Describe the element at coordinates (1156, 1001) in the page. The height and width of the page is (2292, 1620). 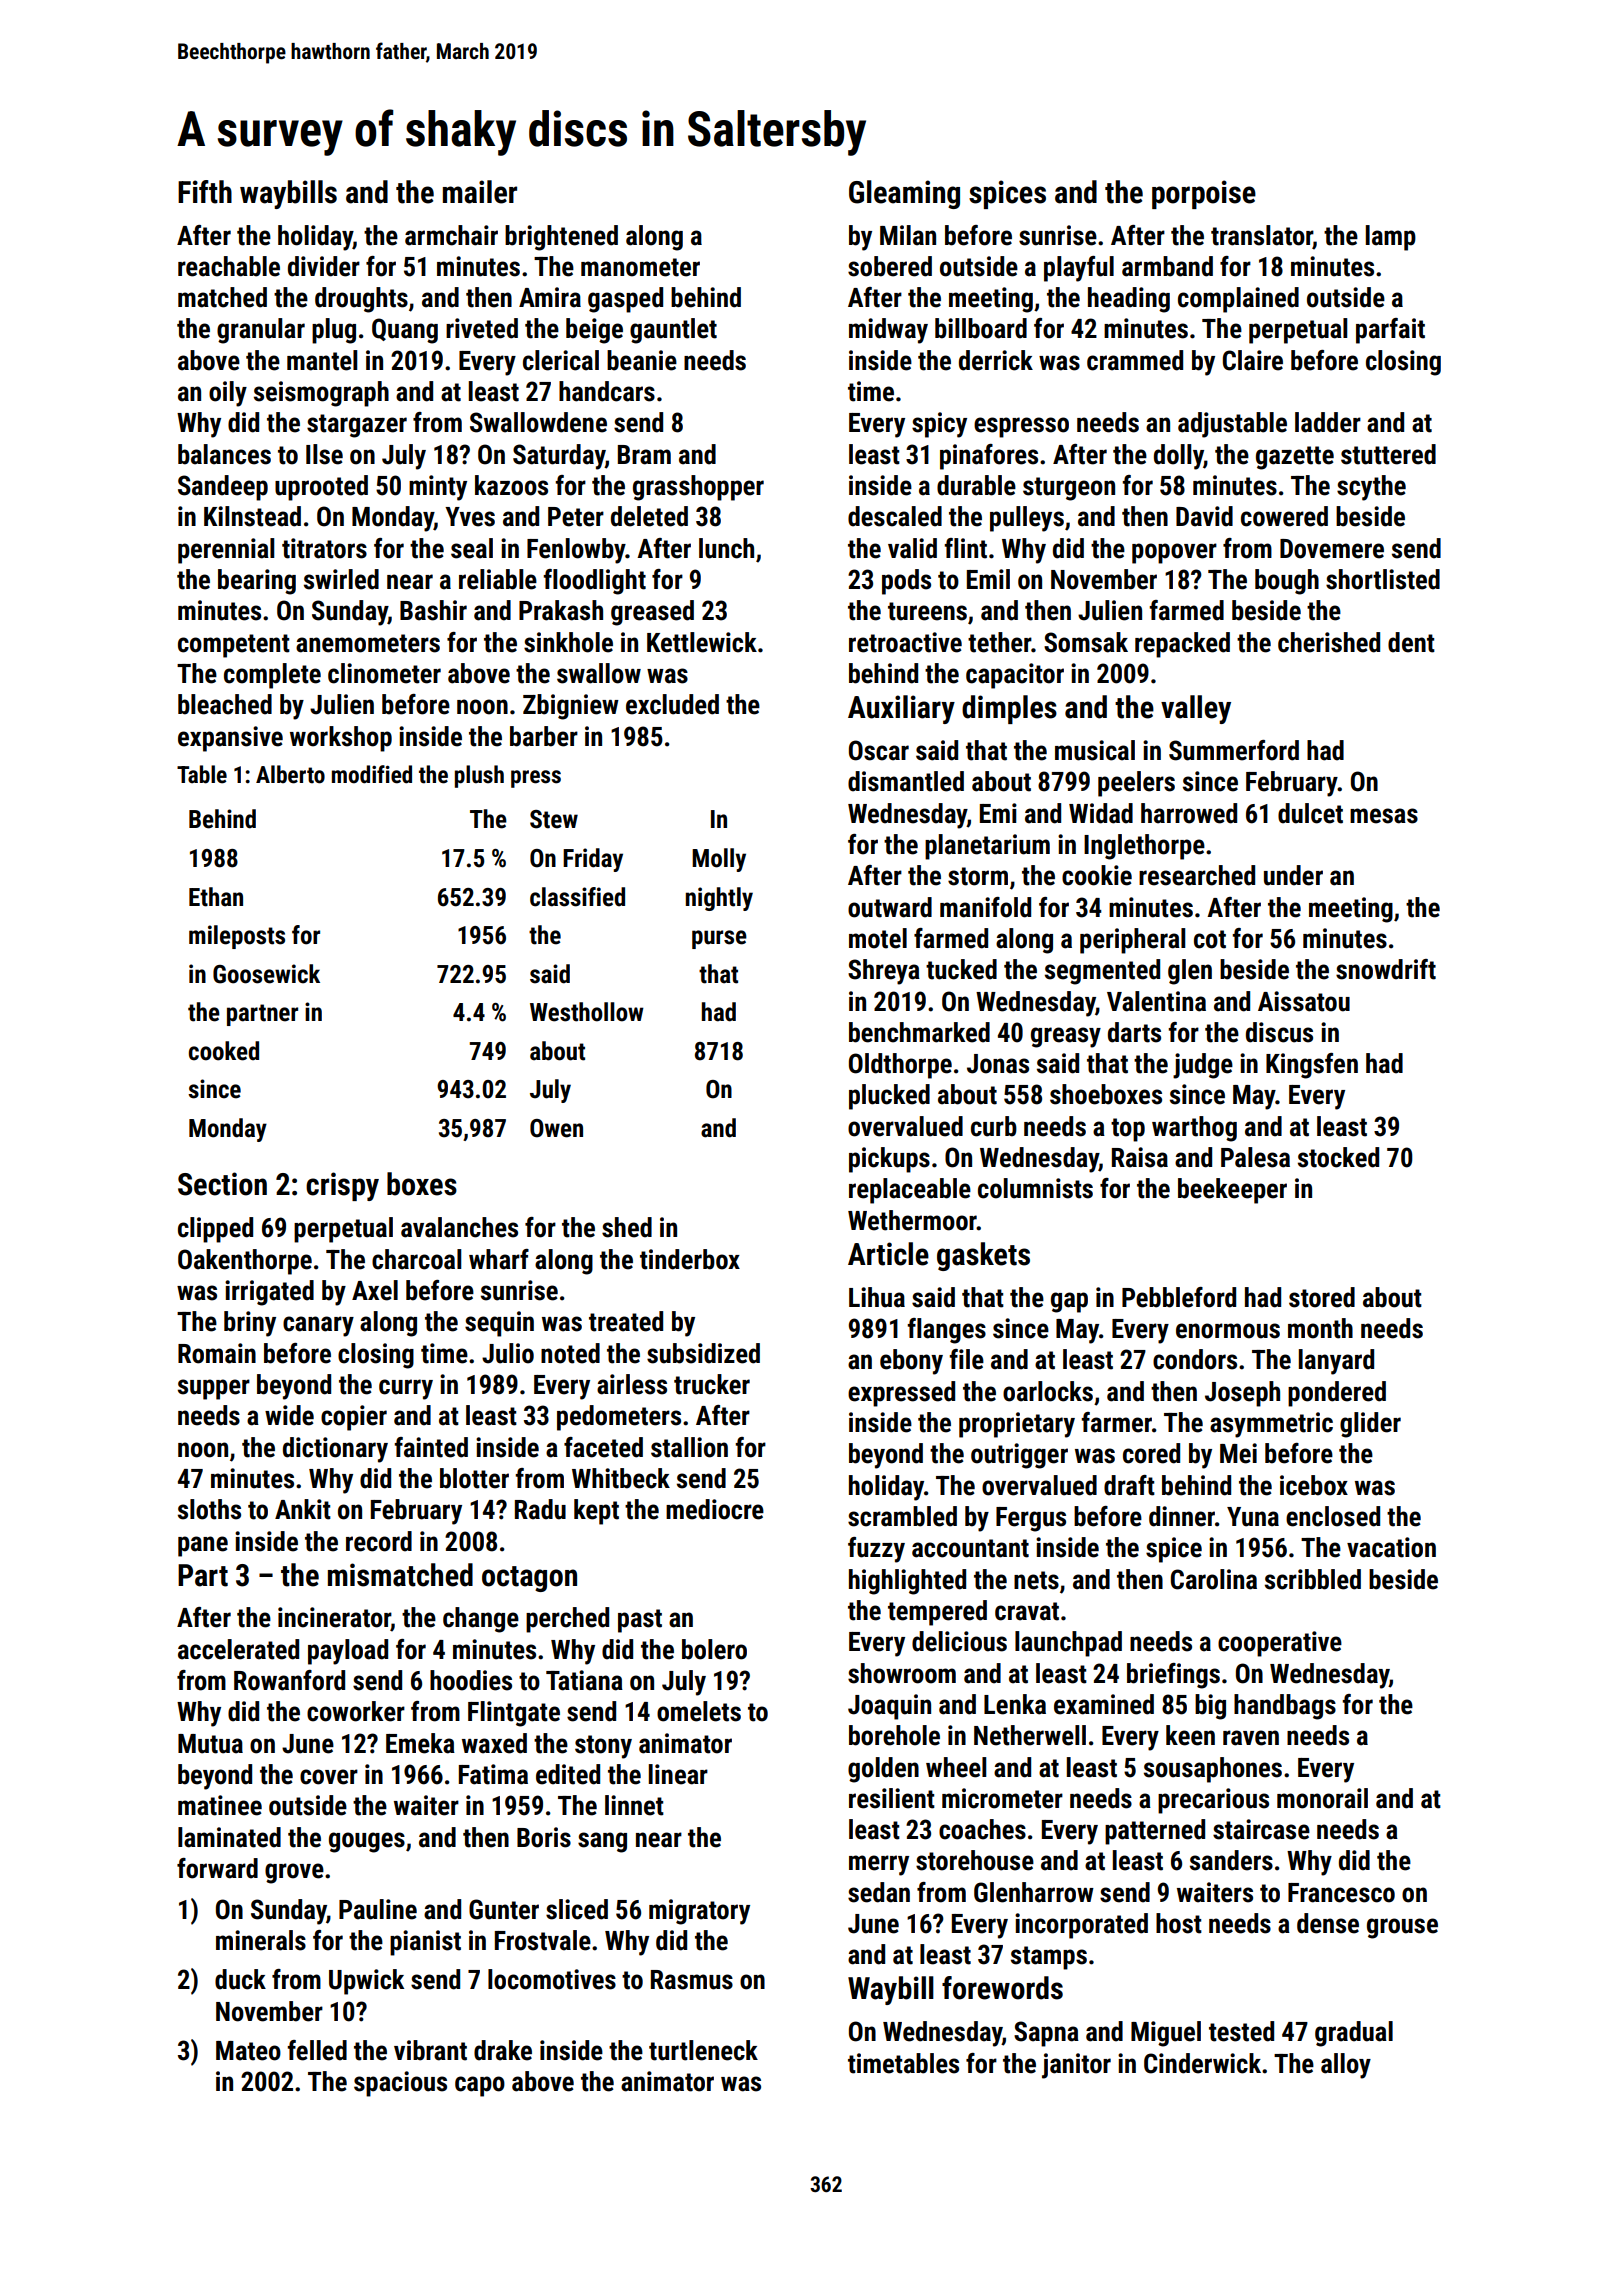
I see `Valentina` at that location.
